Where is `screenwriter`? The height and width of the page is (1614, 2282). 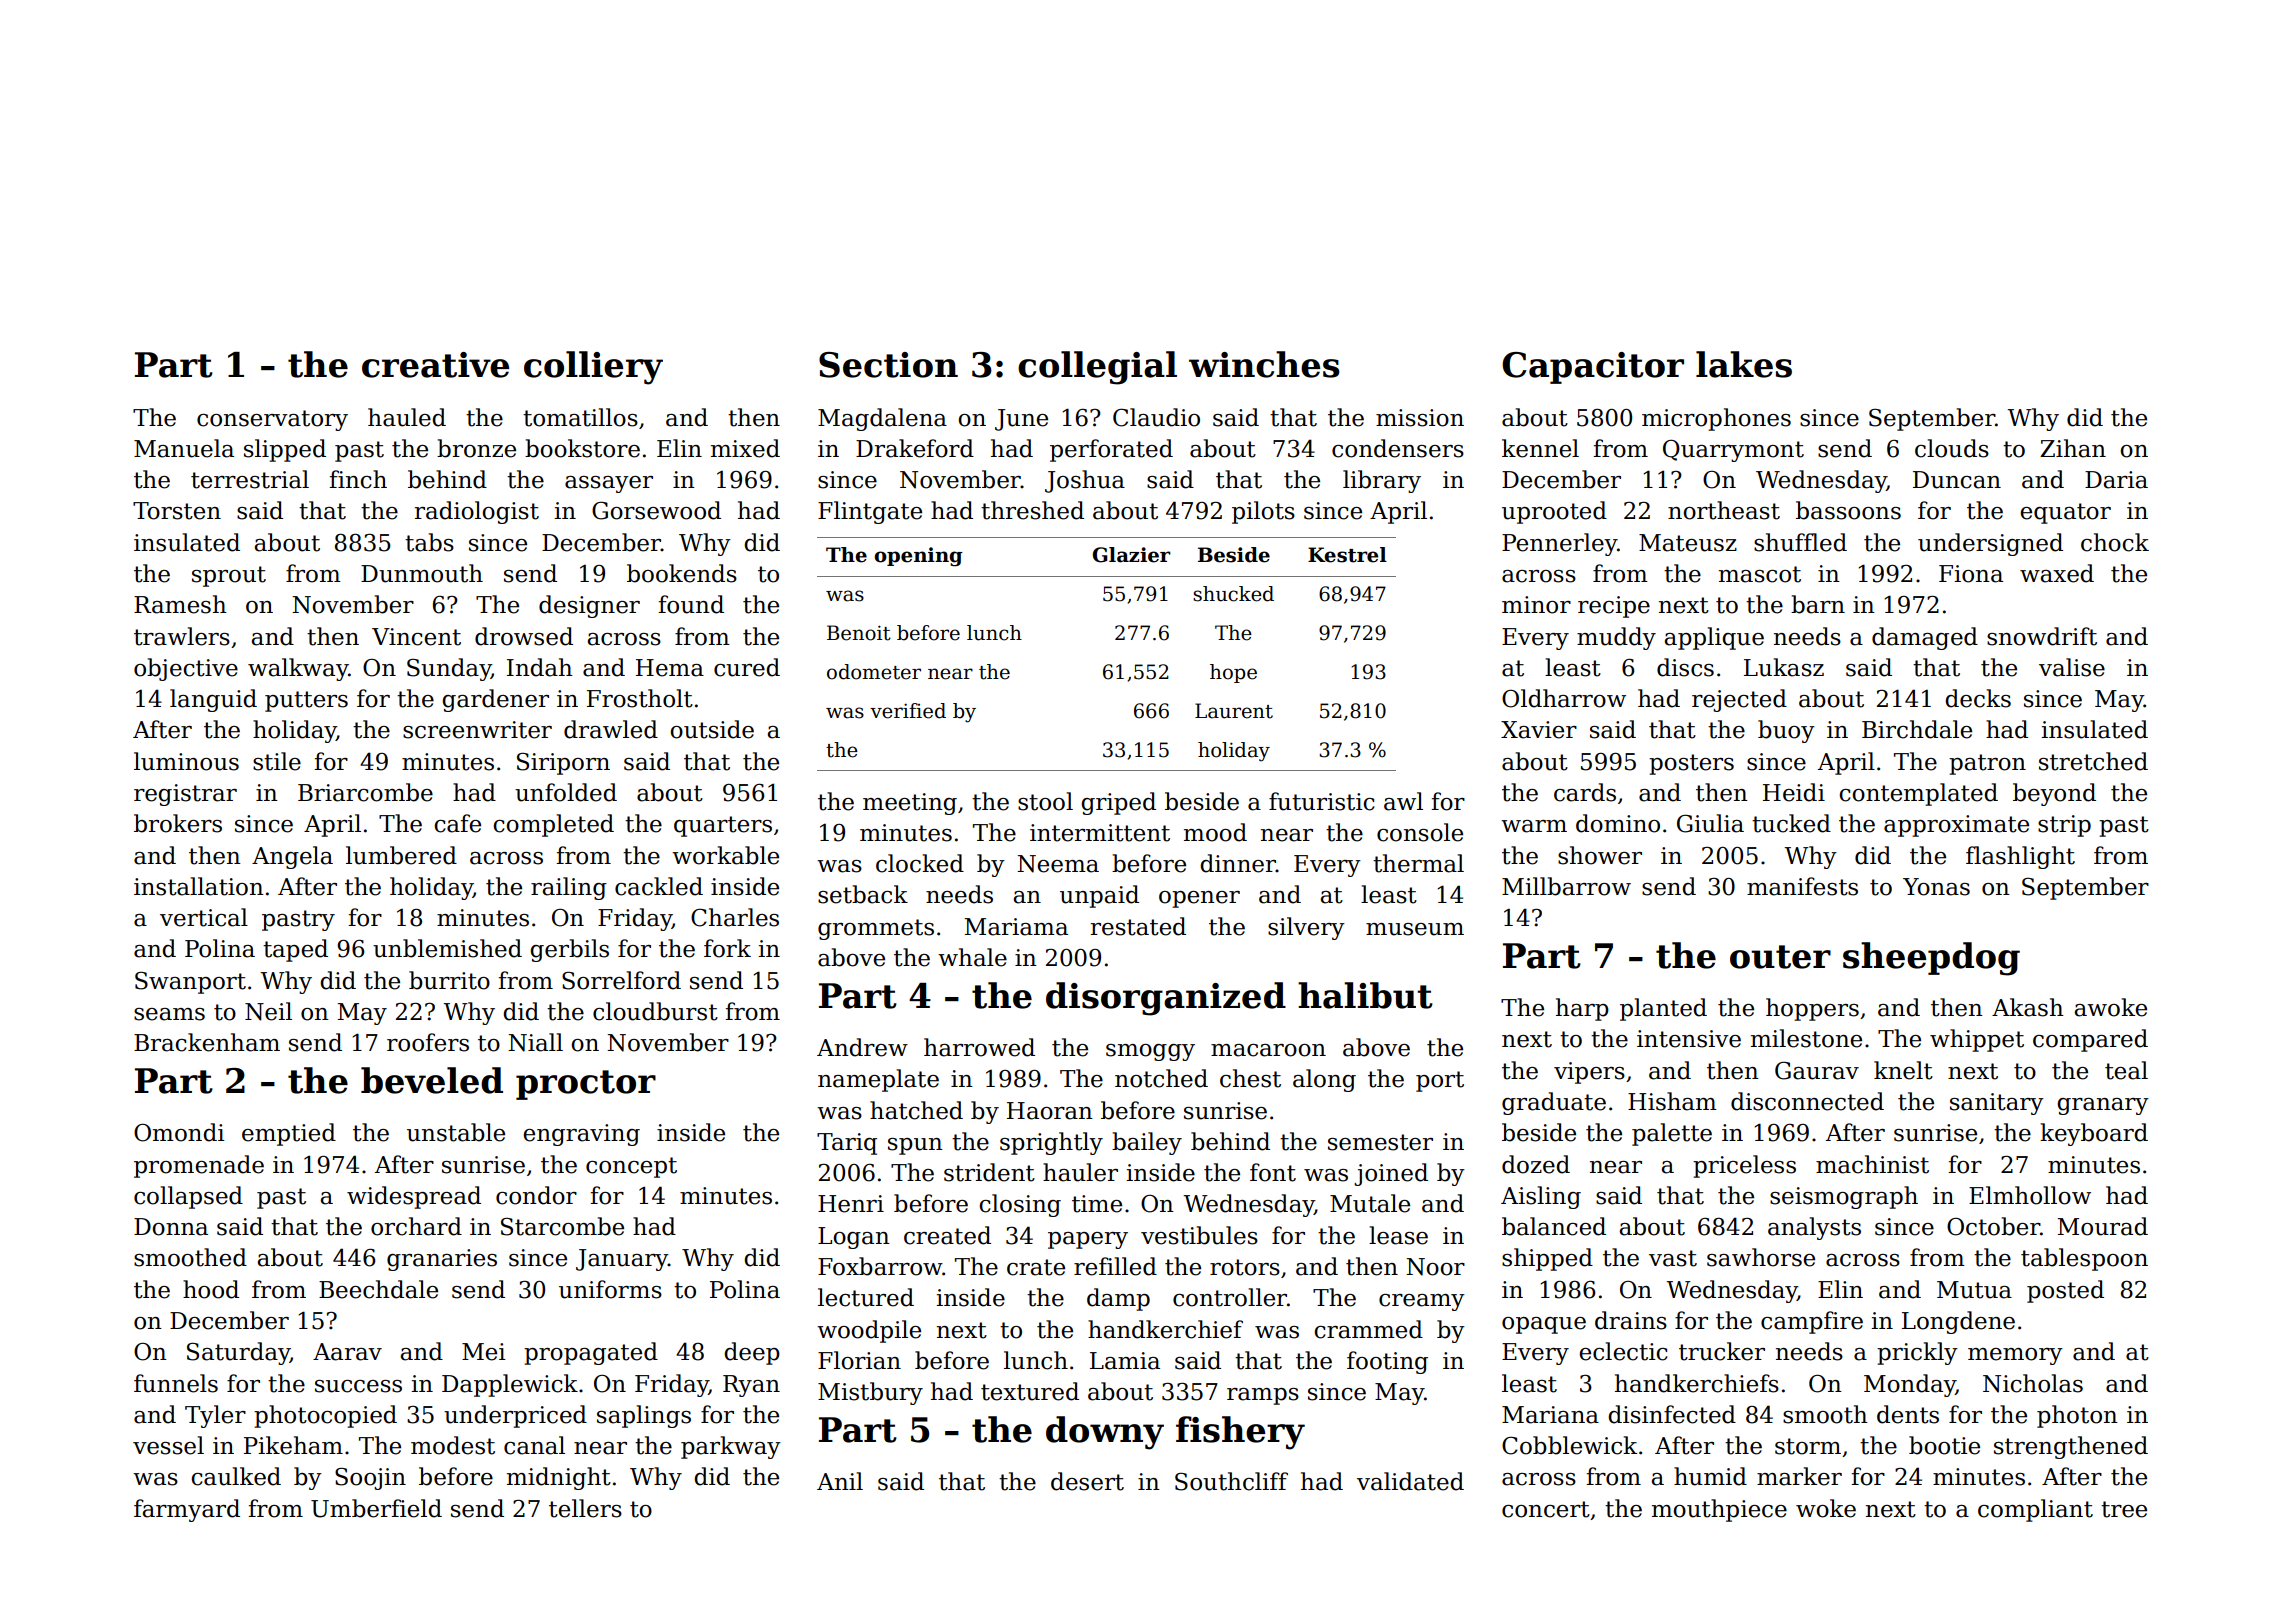 screenwriter is located at coordinates (477, 730).
